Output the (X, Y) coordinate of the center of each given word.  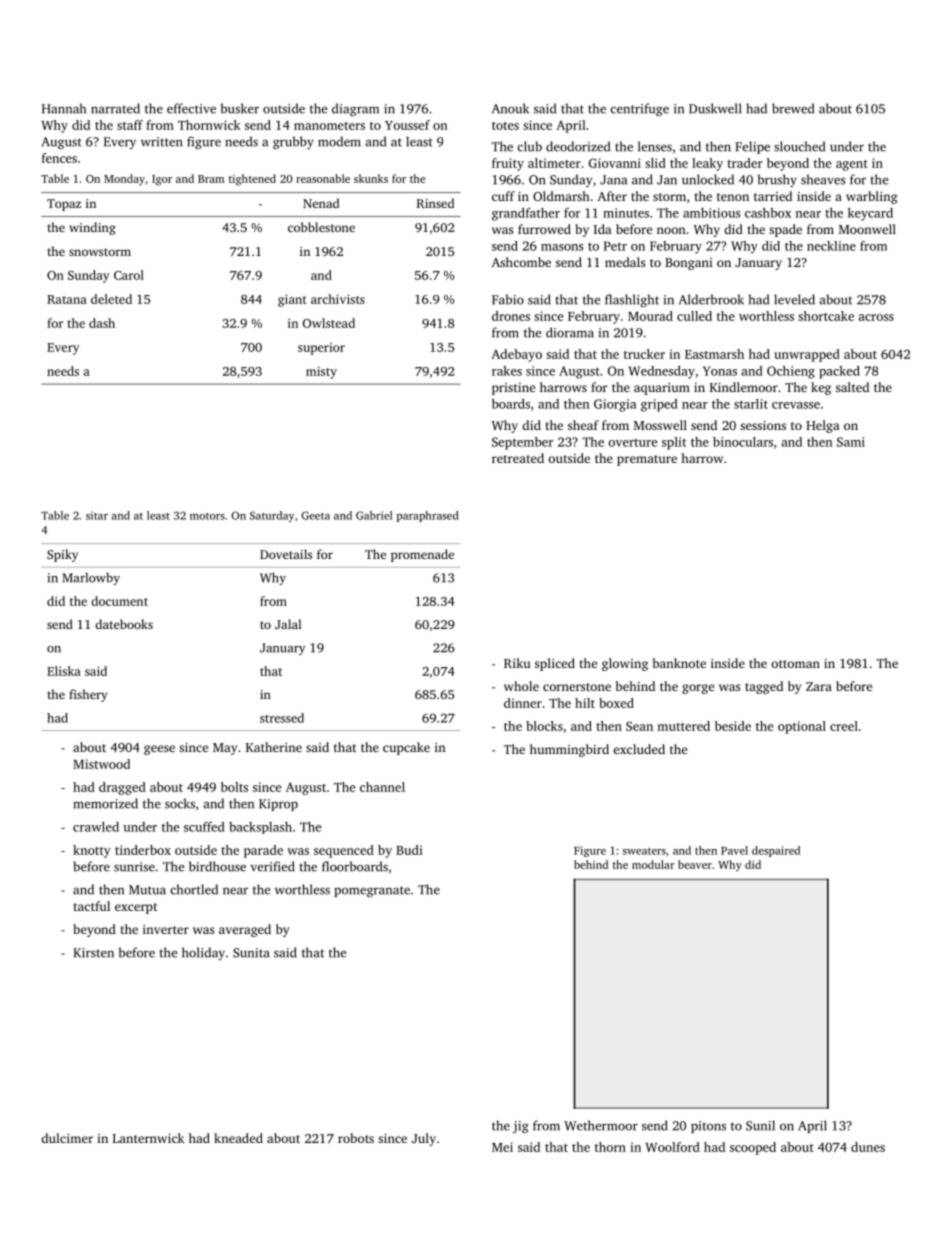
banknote (679, 663)
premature (647, 460)
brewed (793, 108)
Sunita (251, 953)
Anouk (510, 108)
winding (92, 228)
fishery (88, 695)
